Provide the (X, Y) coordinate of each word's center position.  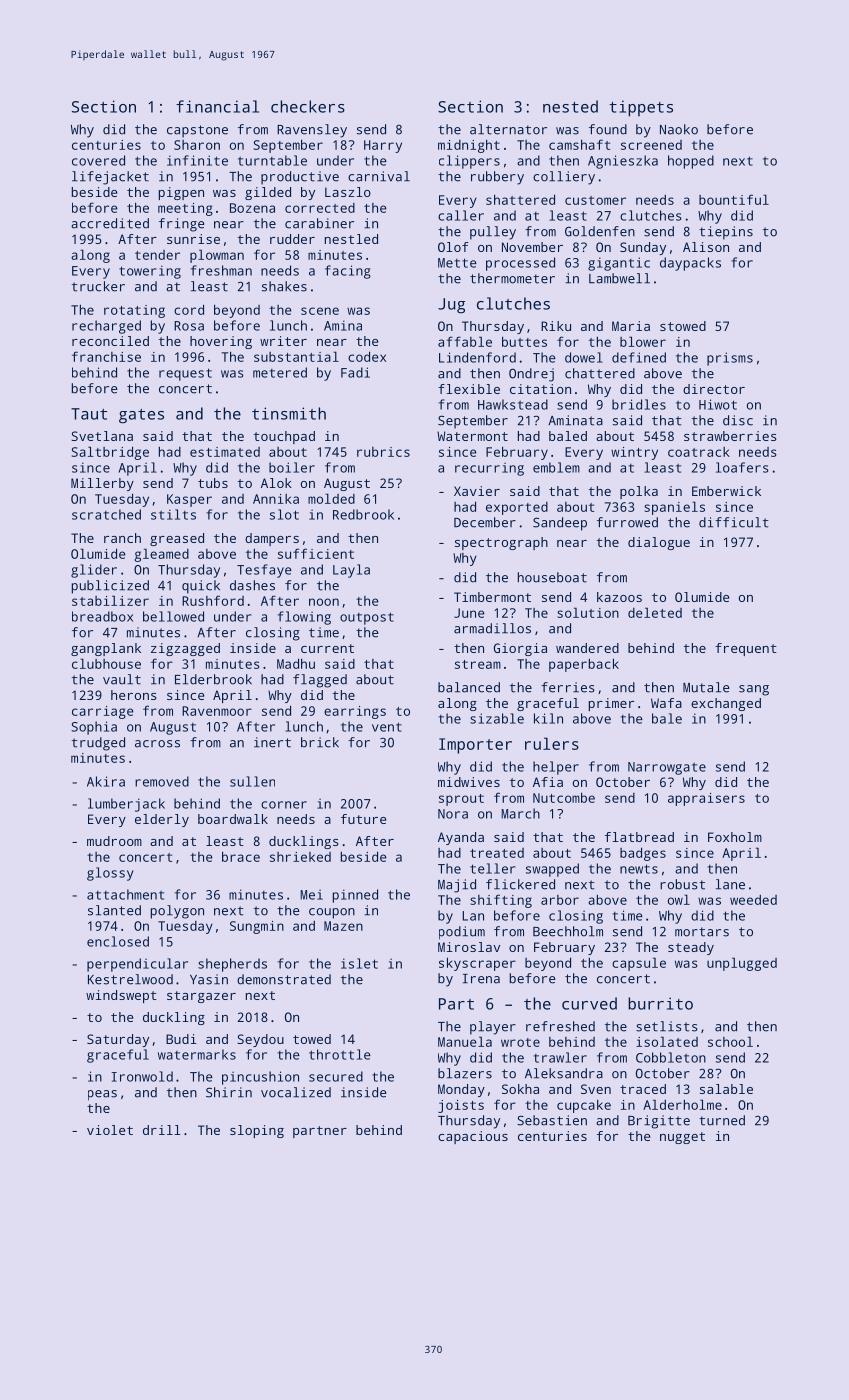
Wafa (666, 703)
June (469, 613)
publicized (110, 587)
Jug (451, 306)
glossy (110, 874)
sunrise (193, 239)
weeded (753, 900)
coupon (332, 913)
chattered (600, 373)
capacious (473, 1137)
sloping (257, 1131)
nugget (682, 1138)
